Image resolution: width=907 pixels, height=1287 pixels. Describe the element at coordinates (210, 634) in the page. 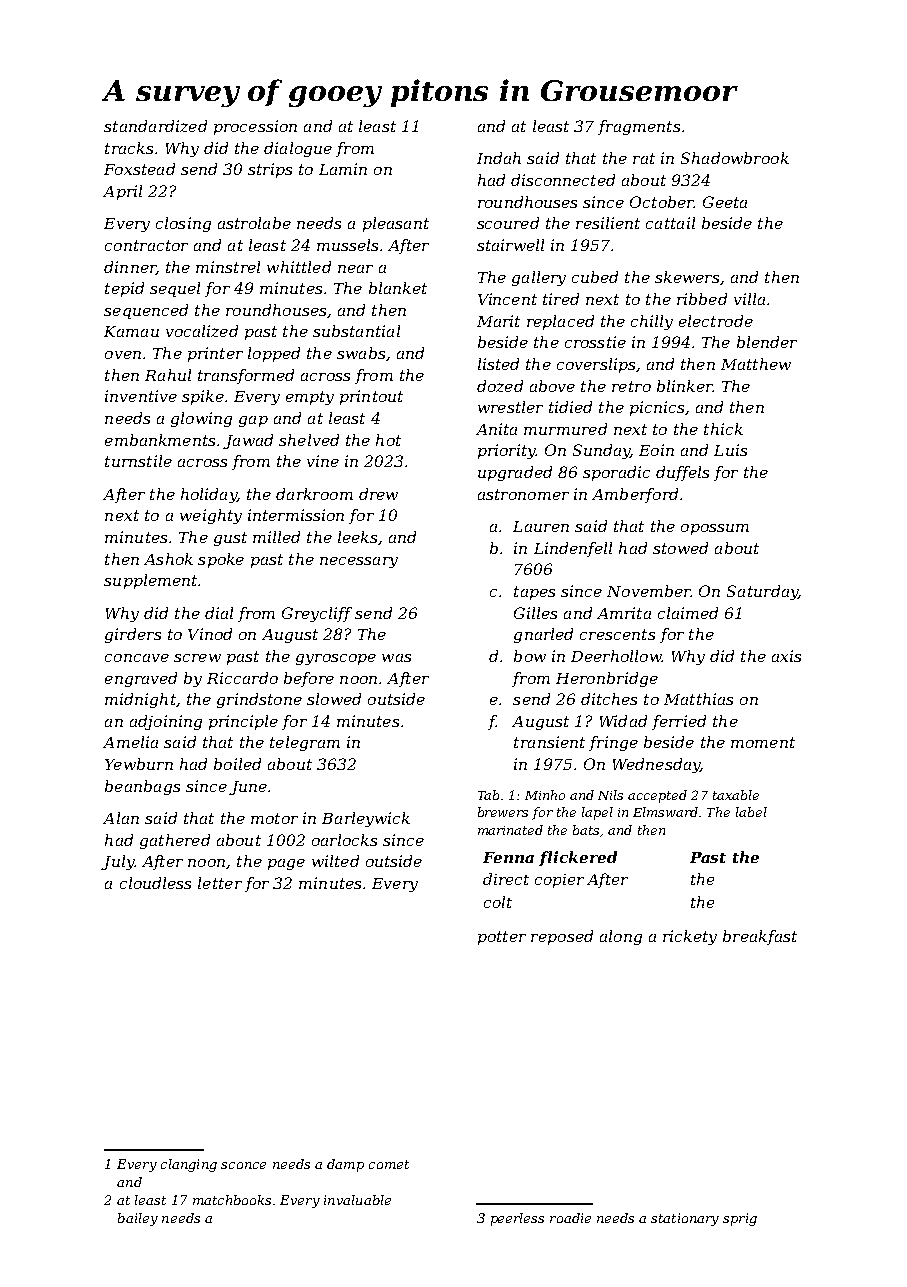

I see `Vinod` at that location.
